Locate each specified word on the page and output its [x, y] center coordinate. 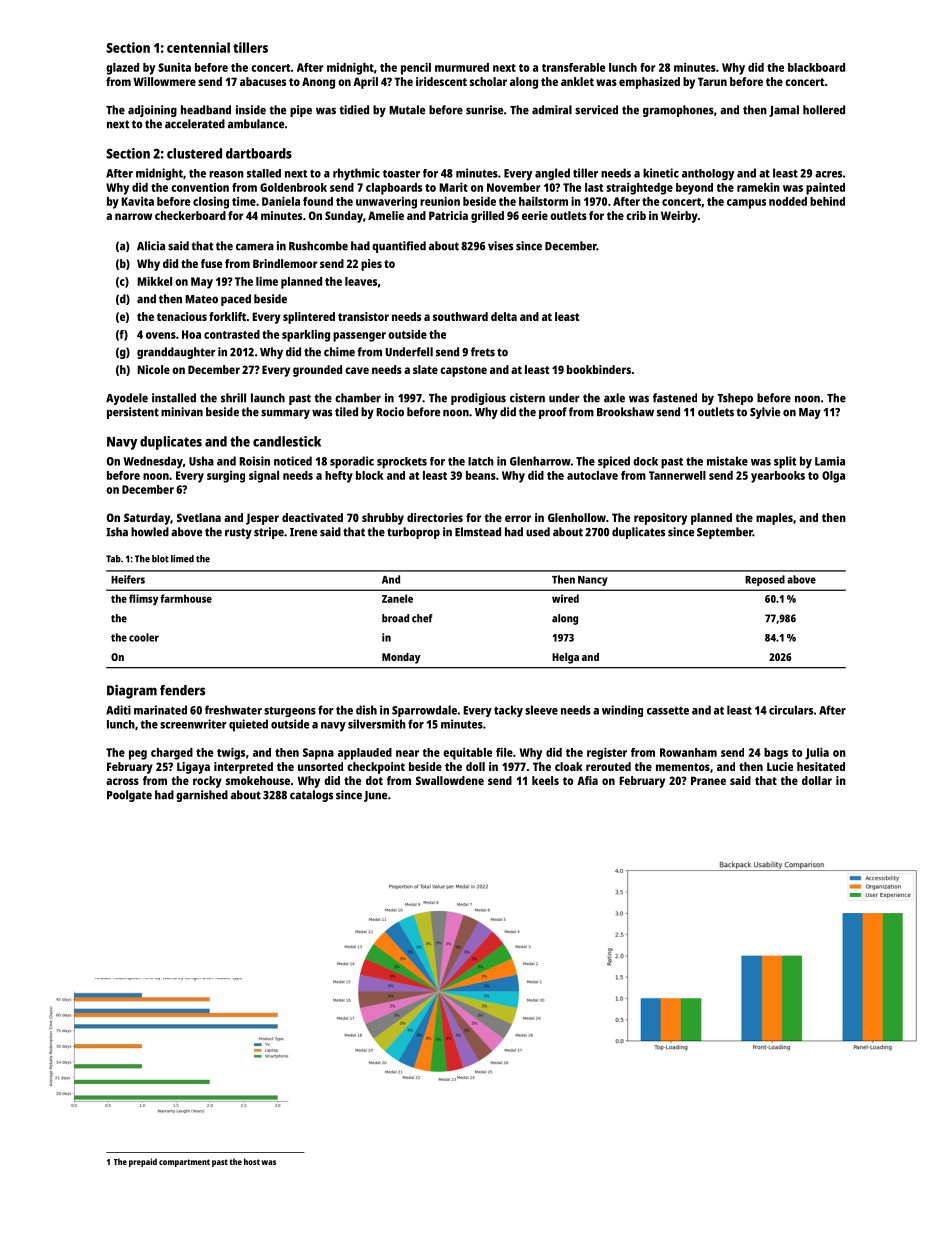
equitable [467, 754]
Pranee [708, 780]
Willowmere [164, 81]
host [252, 1161]
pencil [416, 69]
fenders [182, 690]
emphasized [649, 83]
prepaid [143, 1162]
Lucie [780, 766]
